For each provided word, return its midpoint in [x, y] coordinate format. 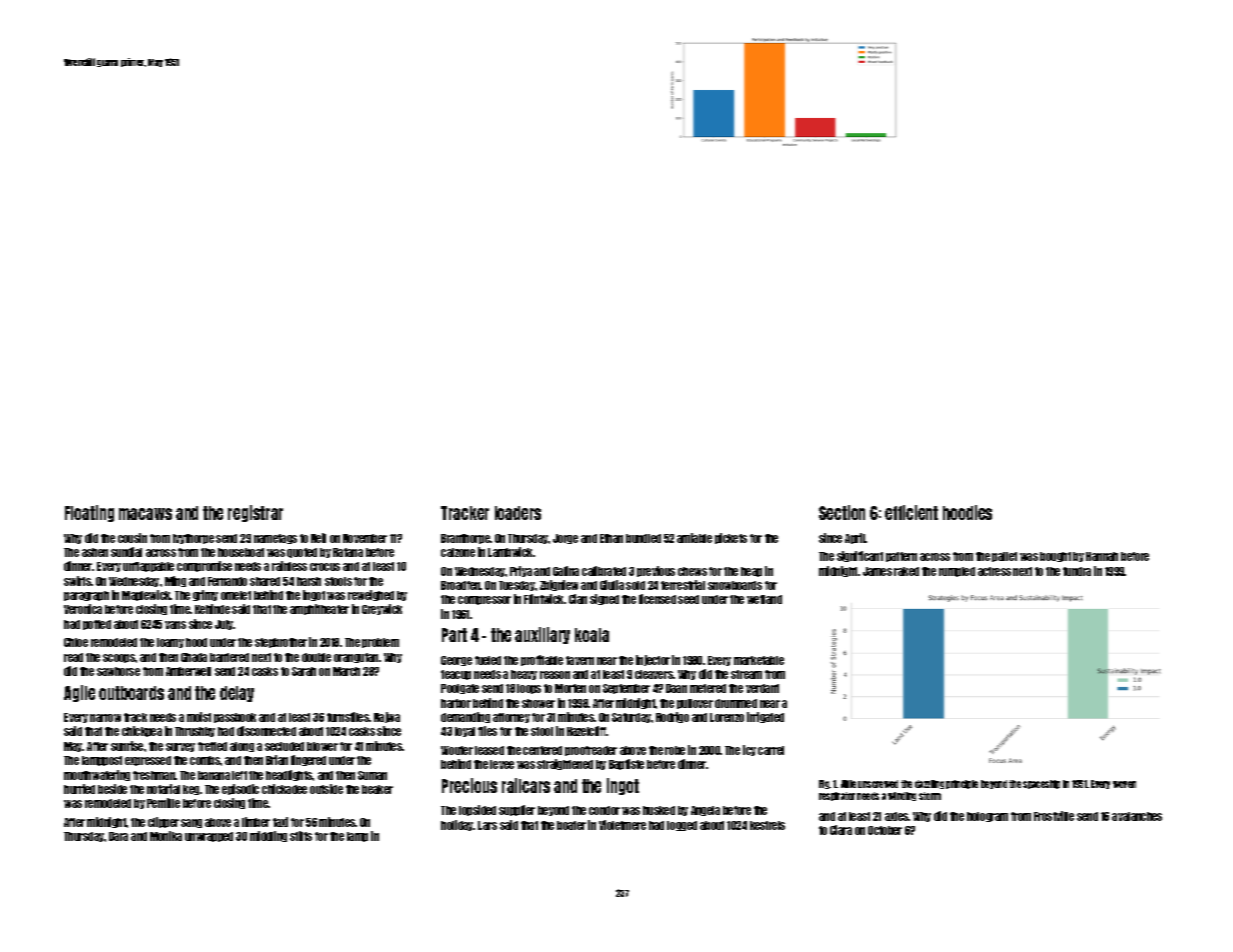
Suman [372, 775]
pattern [901, 557]
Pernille [163, 803]
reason [555, 675]
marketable [759, 660]
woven [1124, 784]
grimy [205, 595]
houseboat [241, 552]
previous [656, 571]
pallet [1004, 557]
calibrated [604, 571]
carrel [771, 750]
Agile [79, 693]
